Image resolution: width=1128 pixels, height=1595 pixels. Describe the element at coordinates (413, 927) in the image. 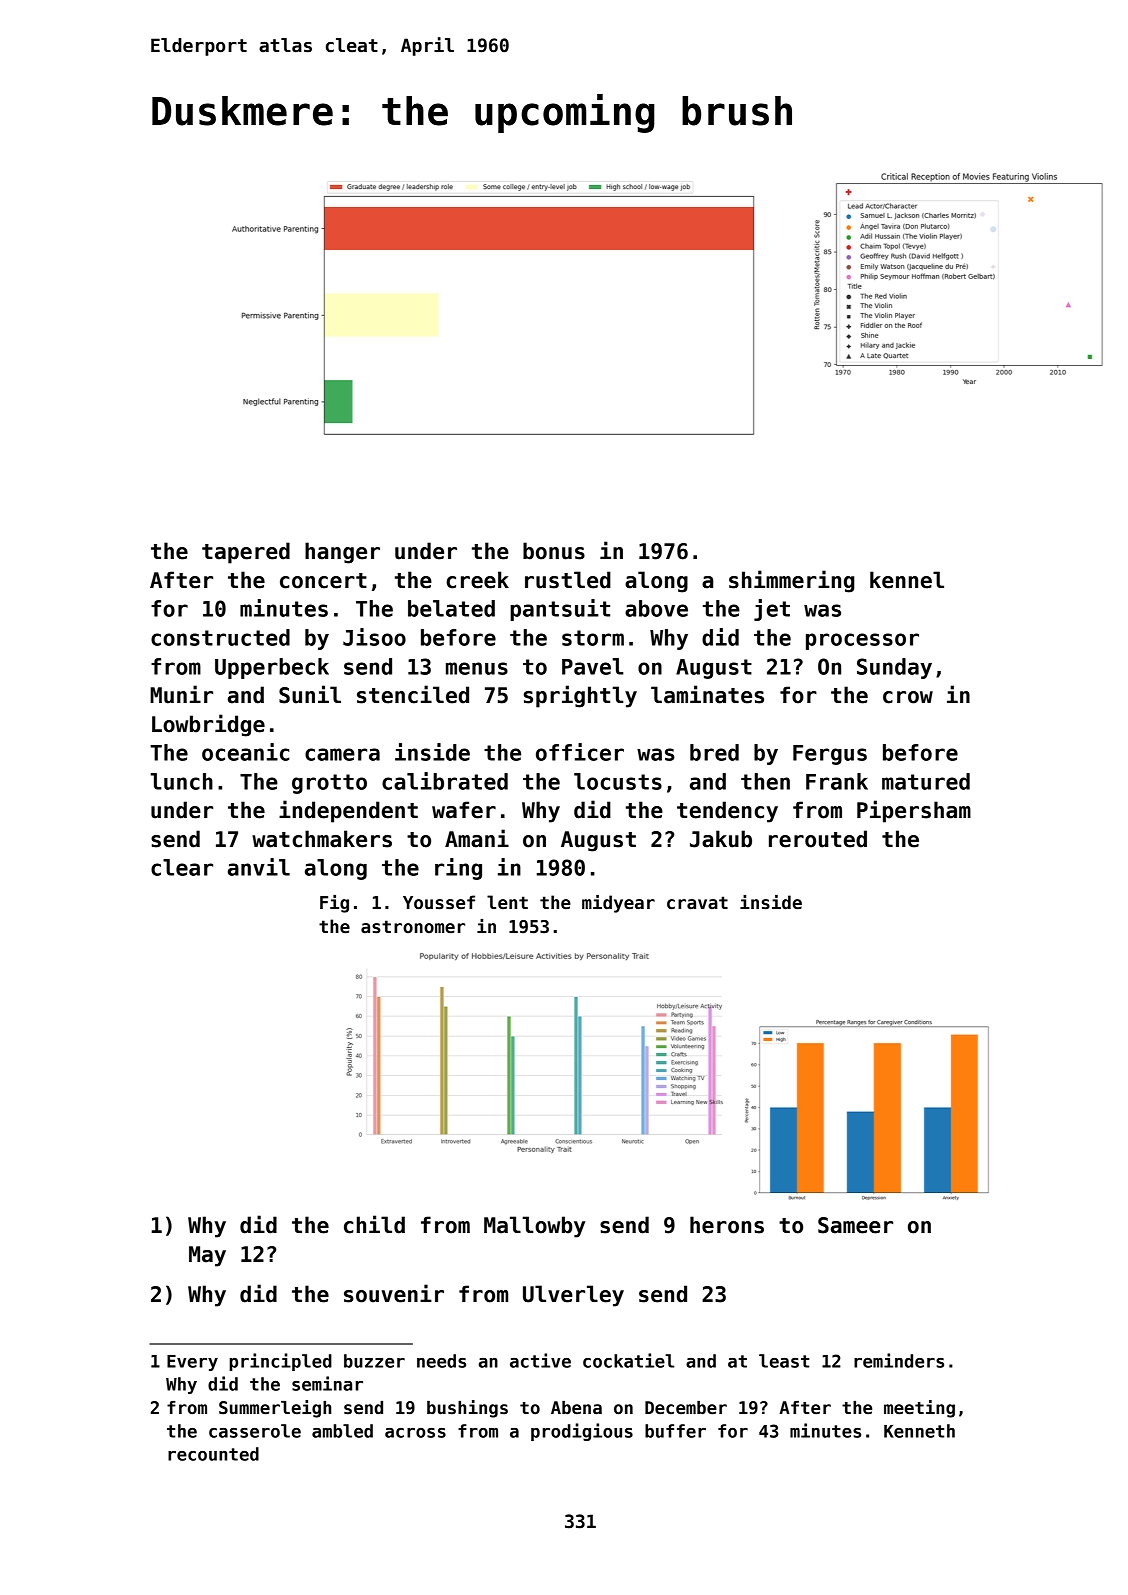

I see `astronomer` at that location.
